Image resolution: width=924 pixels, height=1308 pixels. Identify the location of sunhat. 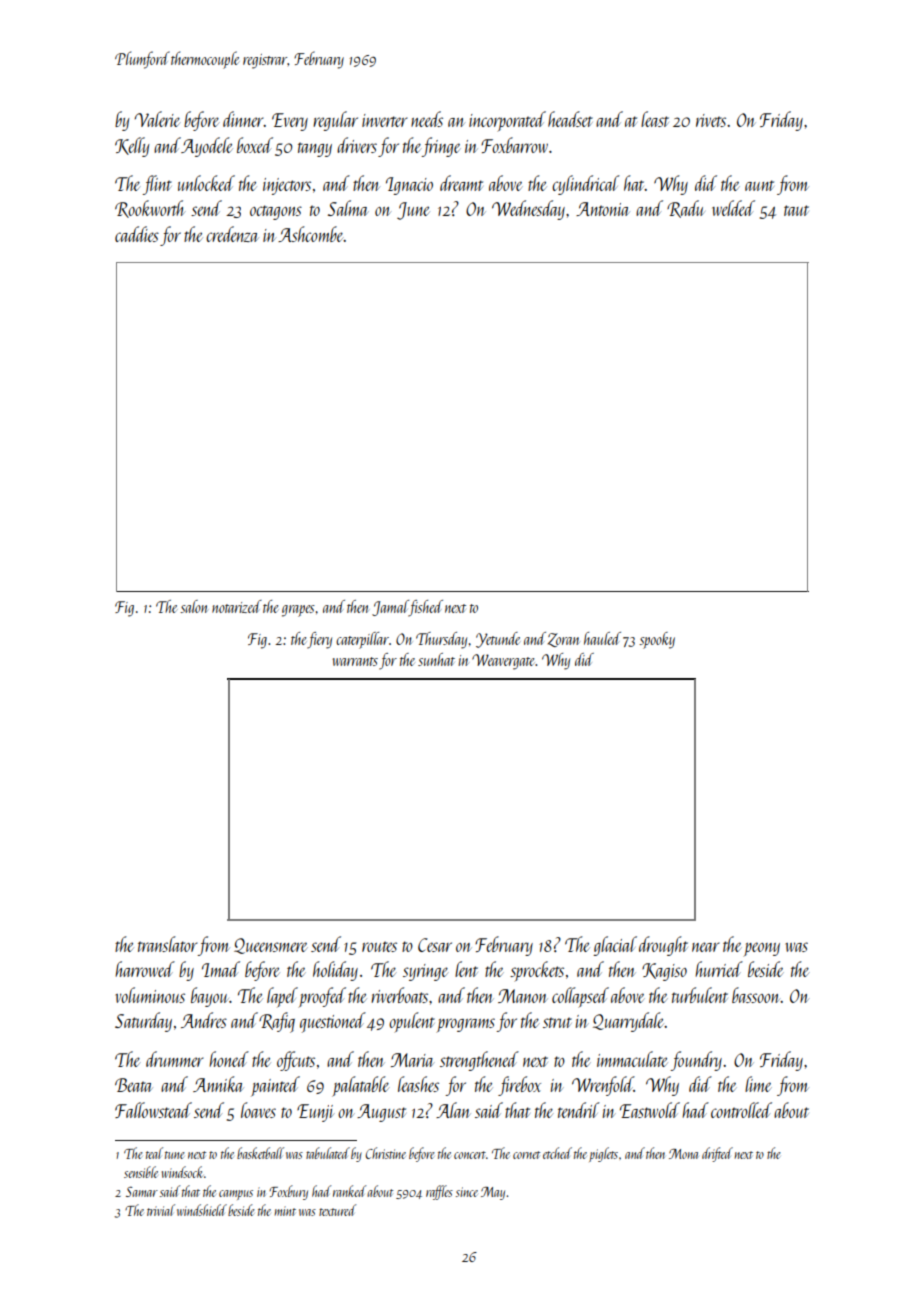
(436, 659).
